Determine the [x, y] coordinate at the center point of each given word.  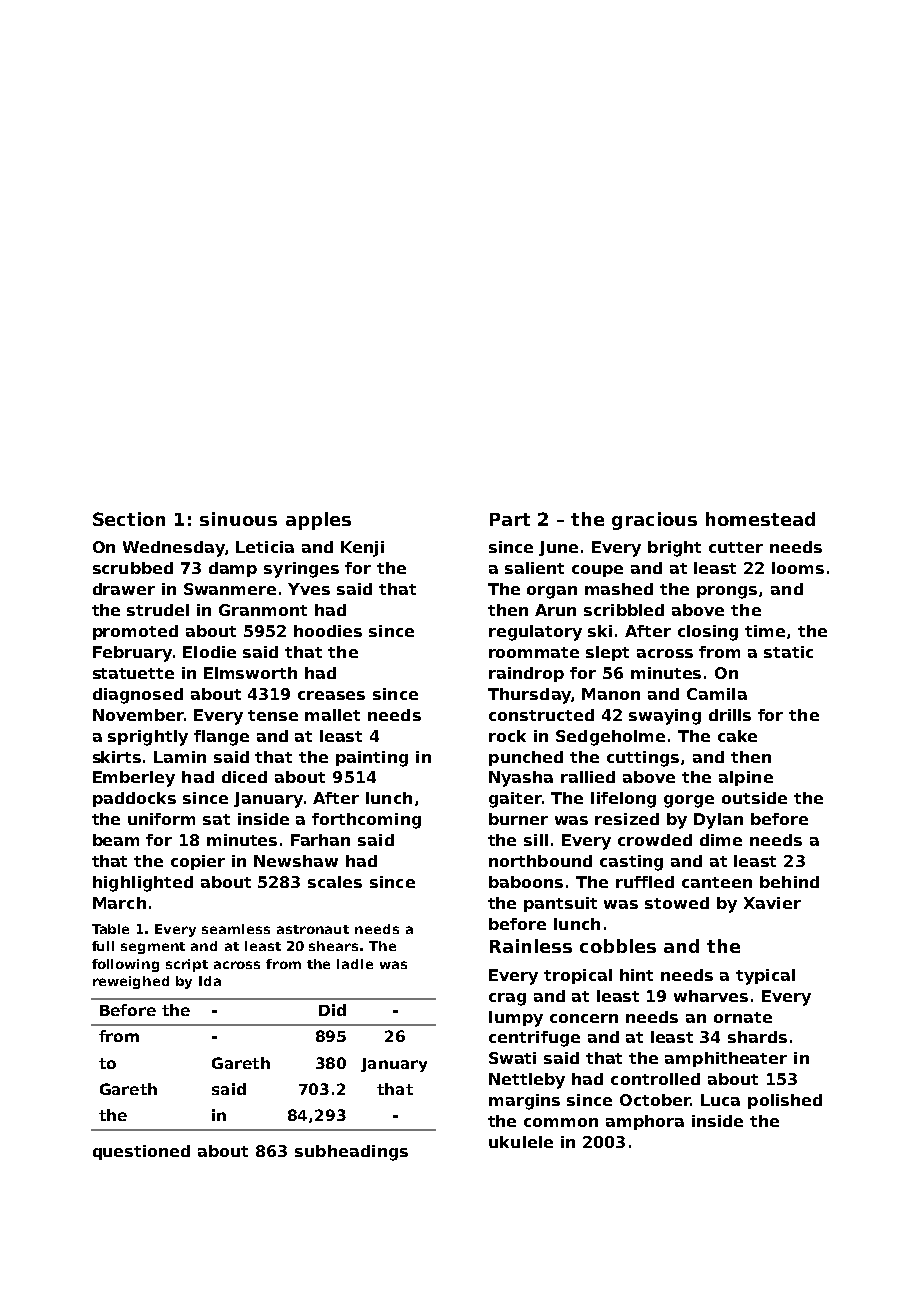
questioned [141, 1152]
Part [510, 519]
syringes [301, 570]
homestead [760, 519]
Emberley [134, 779]
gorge [689, 801]
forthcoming [366, 821]
